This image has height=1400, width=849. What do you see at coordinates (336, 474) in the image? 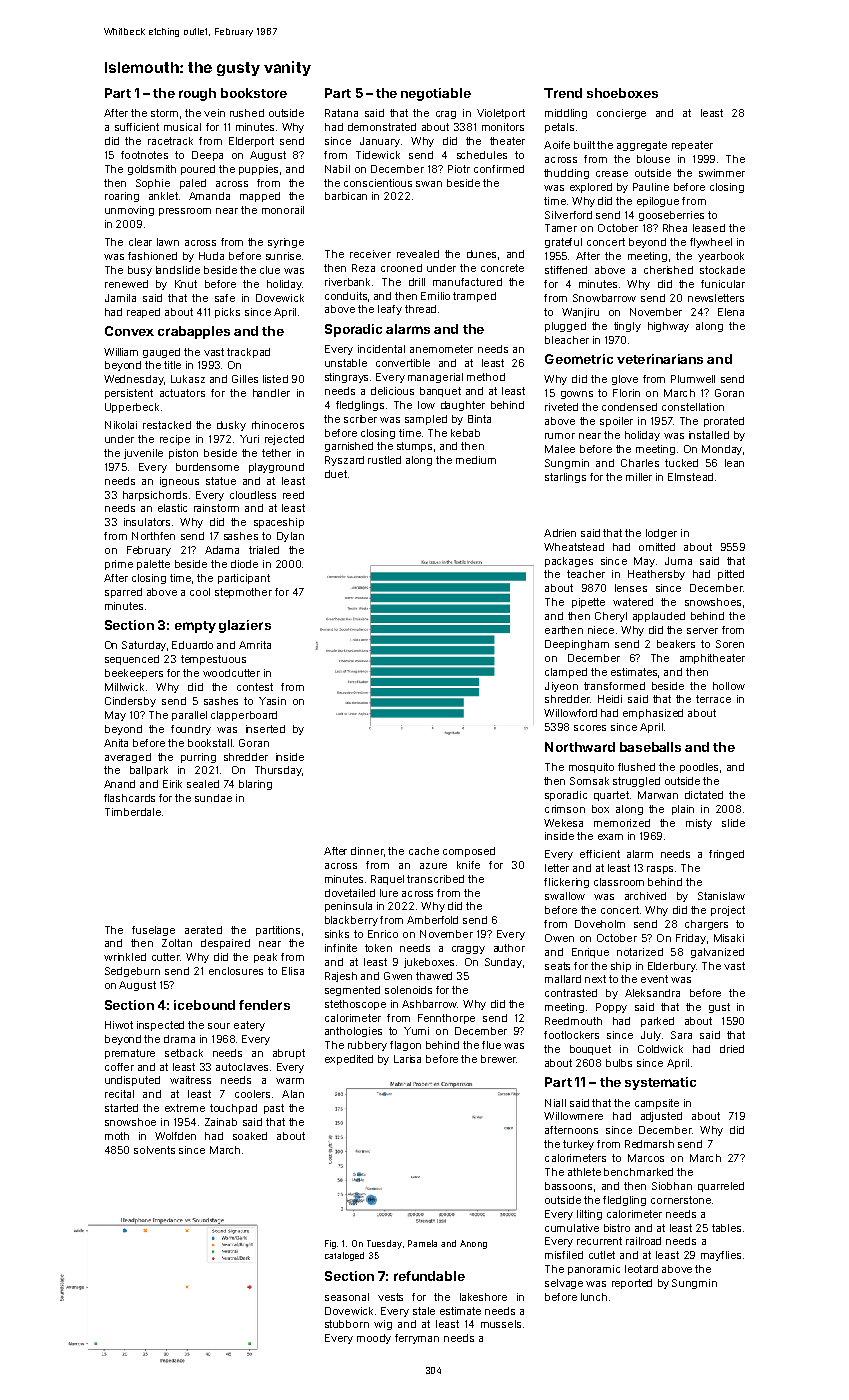
I see `duet` at bounding box center [336, 474].
